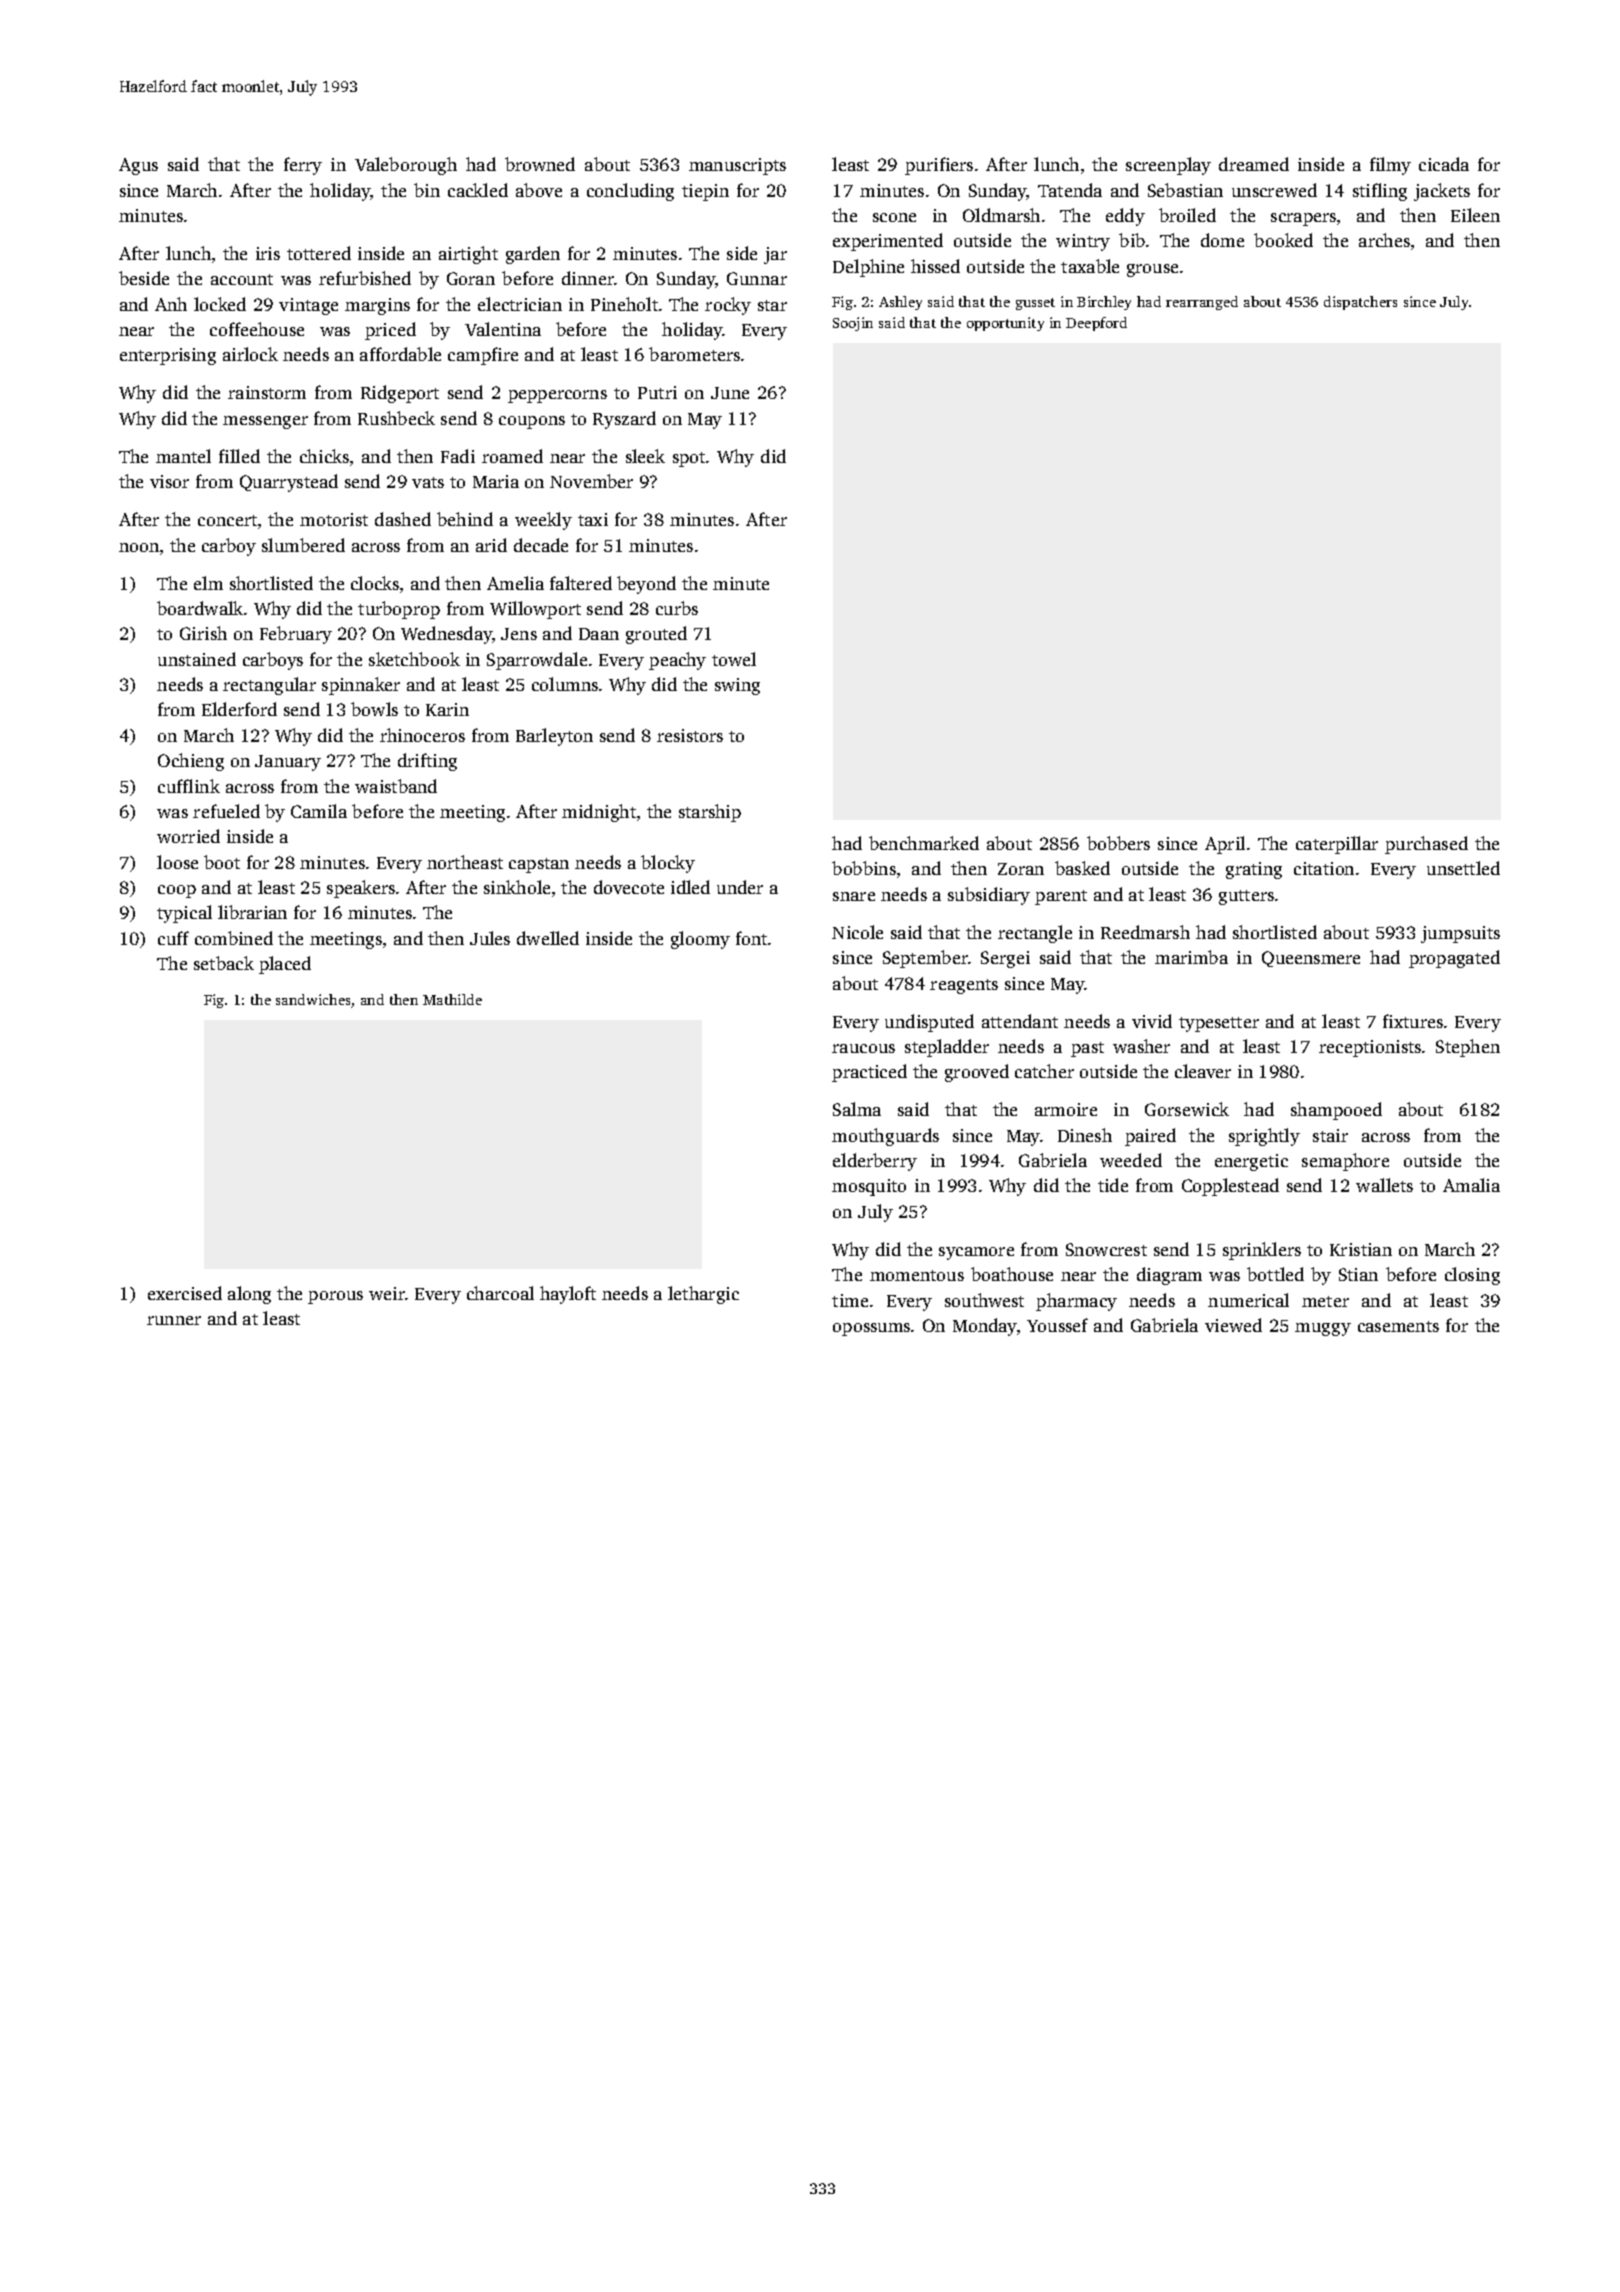 The height and width of the document is (2292, 1620). Describe the element at coordinates (1463, 868) in the document. I see `unsettled` at that location.
